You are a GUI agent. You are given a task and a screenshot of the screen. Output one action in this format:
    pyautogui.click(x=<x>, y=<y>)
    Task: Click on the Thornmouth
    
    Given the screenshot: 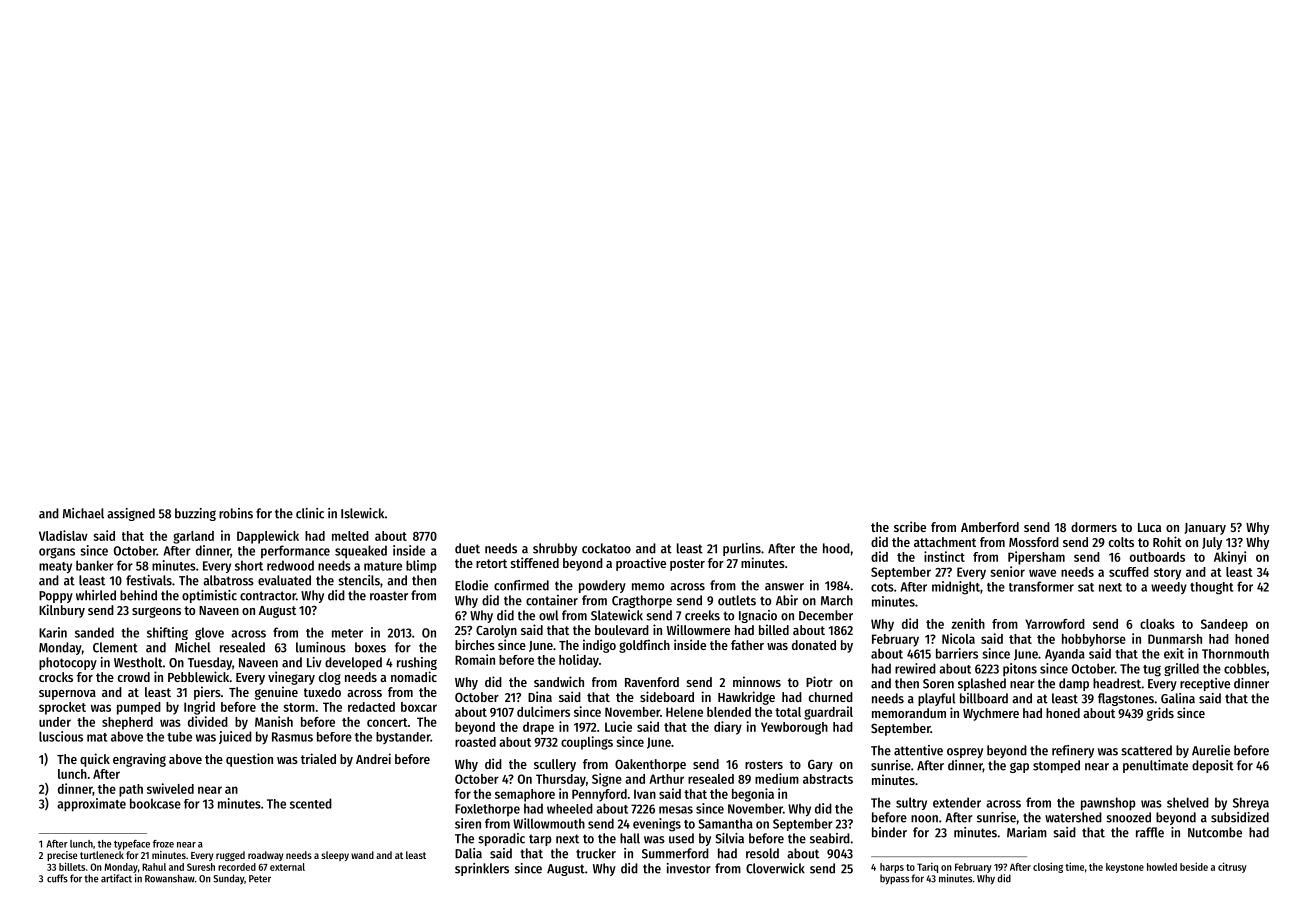 What is the action you would take?
    pyautogui.click(x=1235, y=654)
